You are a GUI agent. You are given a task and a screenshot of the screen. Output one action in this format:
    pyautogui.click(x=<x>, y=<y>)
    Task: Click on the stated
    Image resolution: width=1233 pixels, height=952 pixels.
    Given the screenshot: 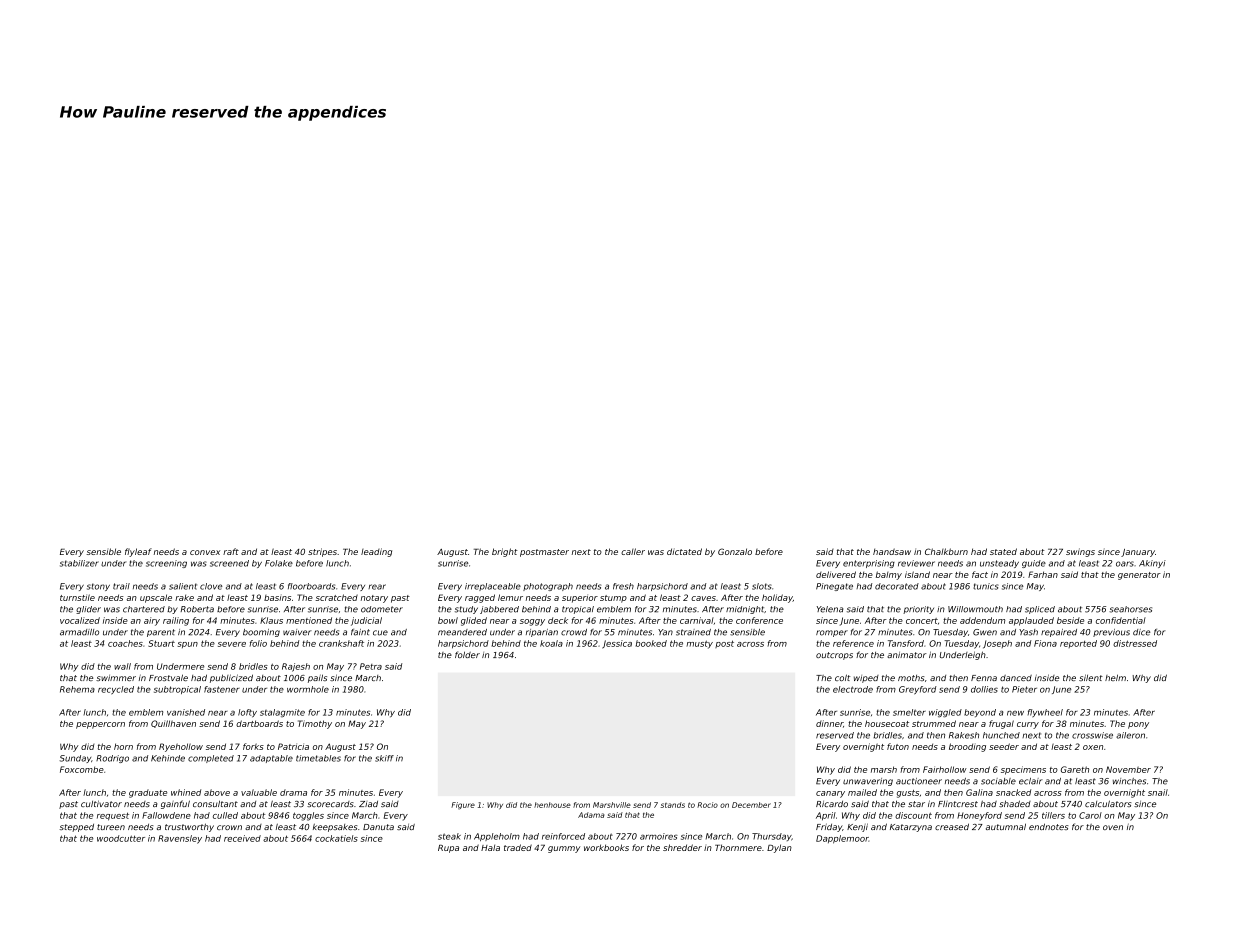 What is the action you would take?
    pyautogui.click(x=1003, y=551)
